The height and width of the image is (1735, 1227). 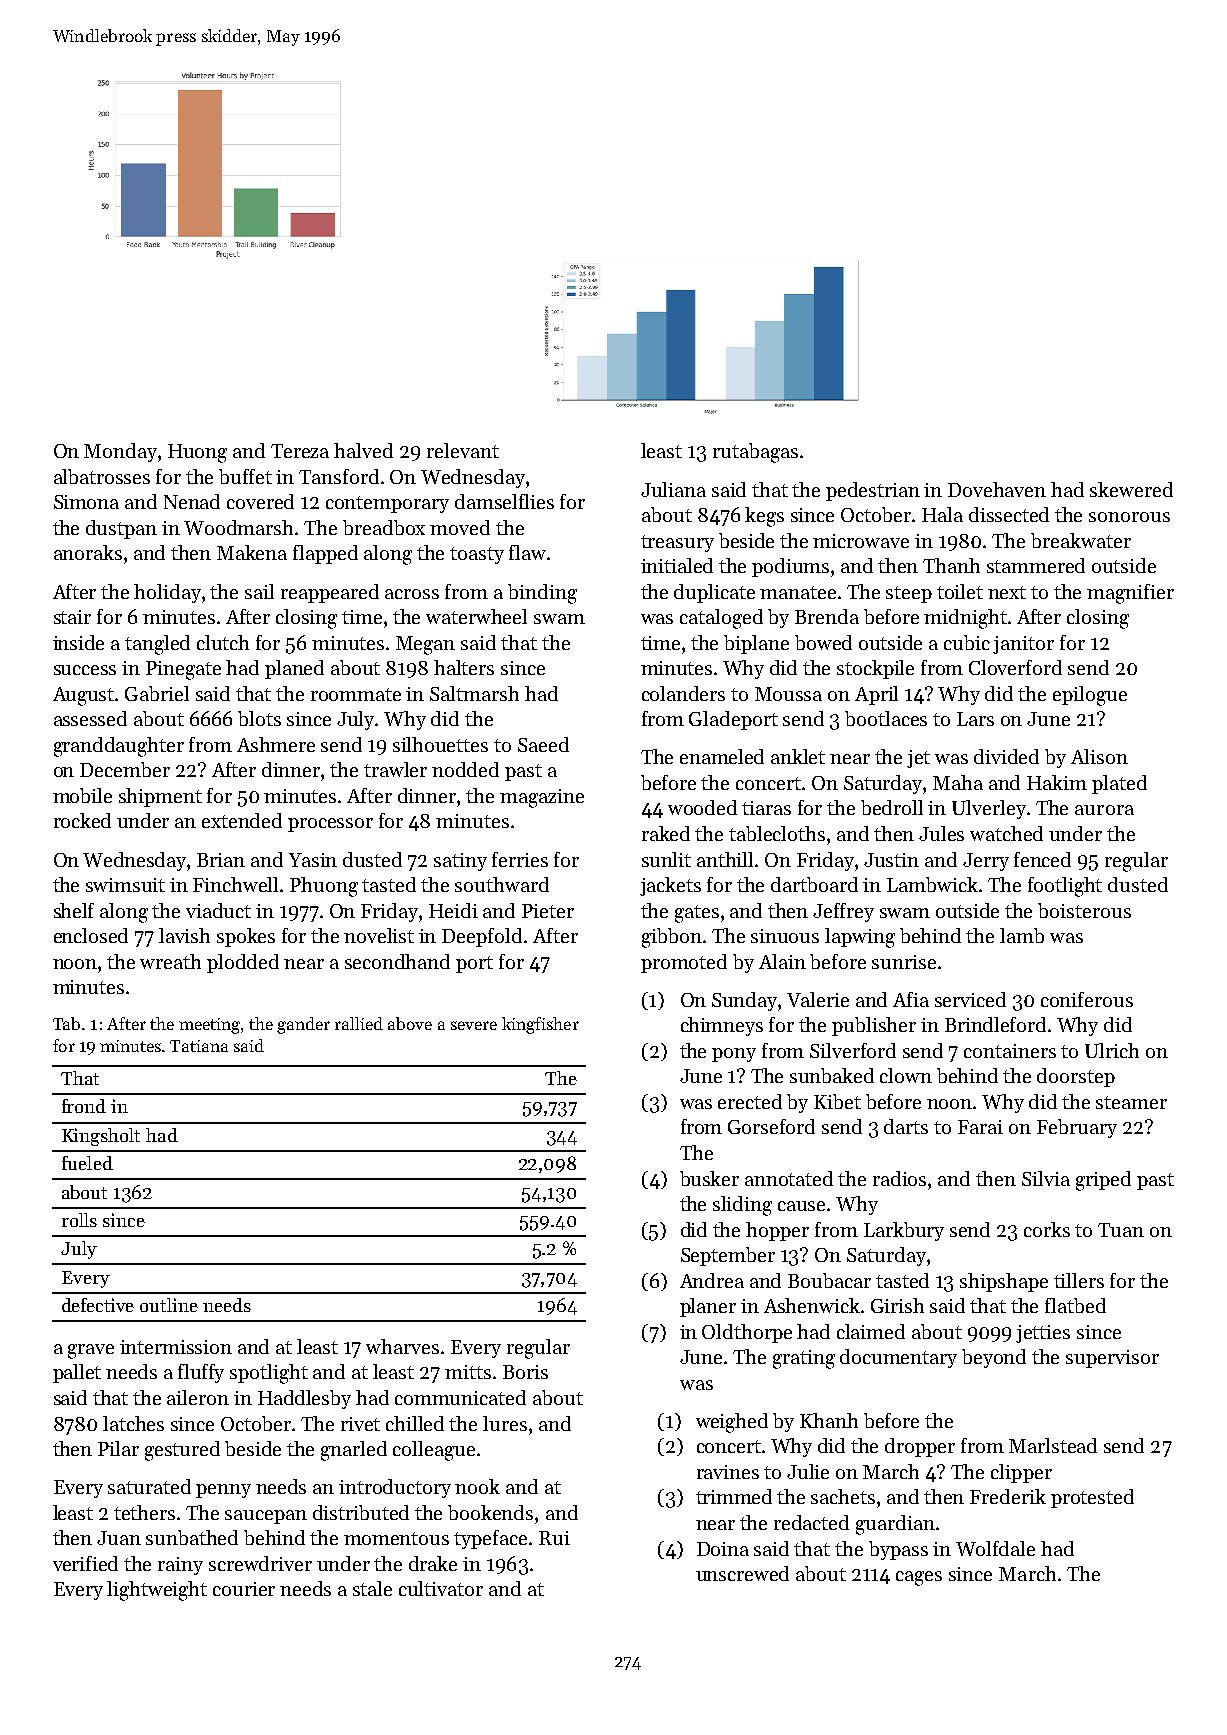 What do you see at coordinates (125, 885) in the image?
I see `swimsuit` at bounding box center [125, 885].
